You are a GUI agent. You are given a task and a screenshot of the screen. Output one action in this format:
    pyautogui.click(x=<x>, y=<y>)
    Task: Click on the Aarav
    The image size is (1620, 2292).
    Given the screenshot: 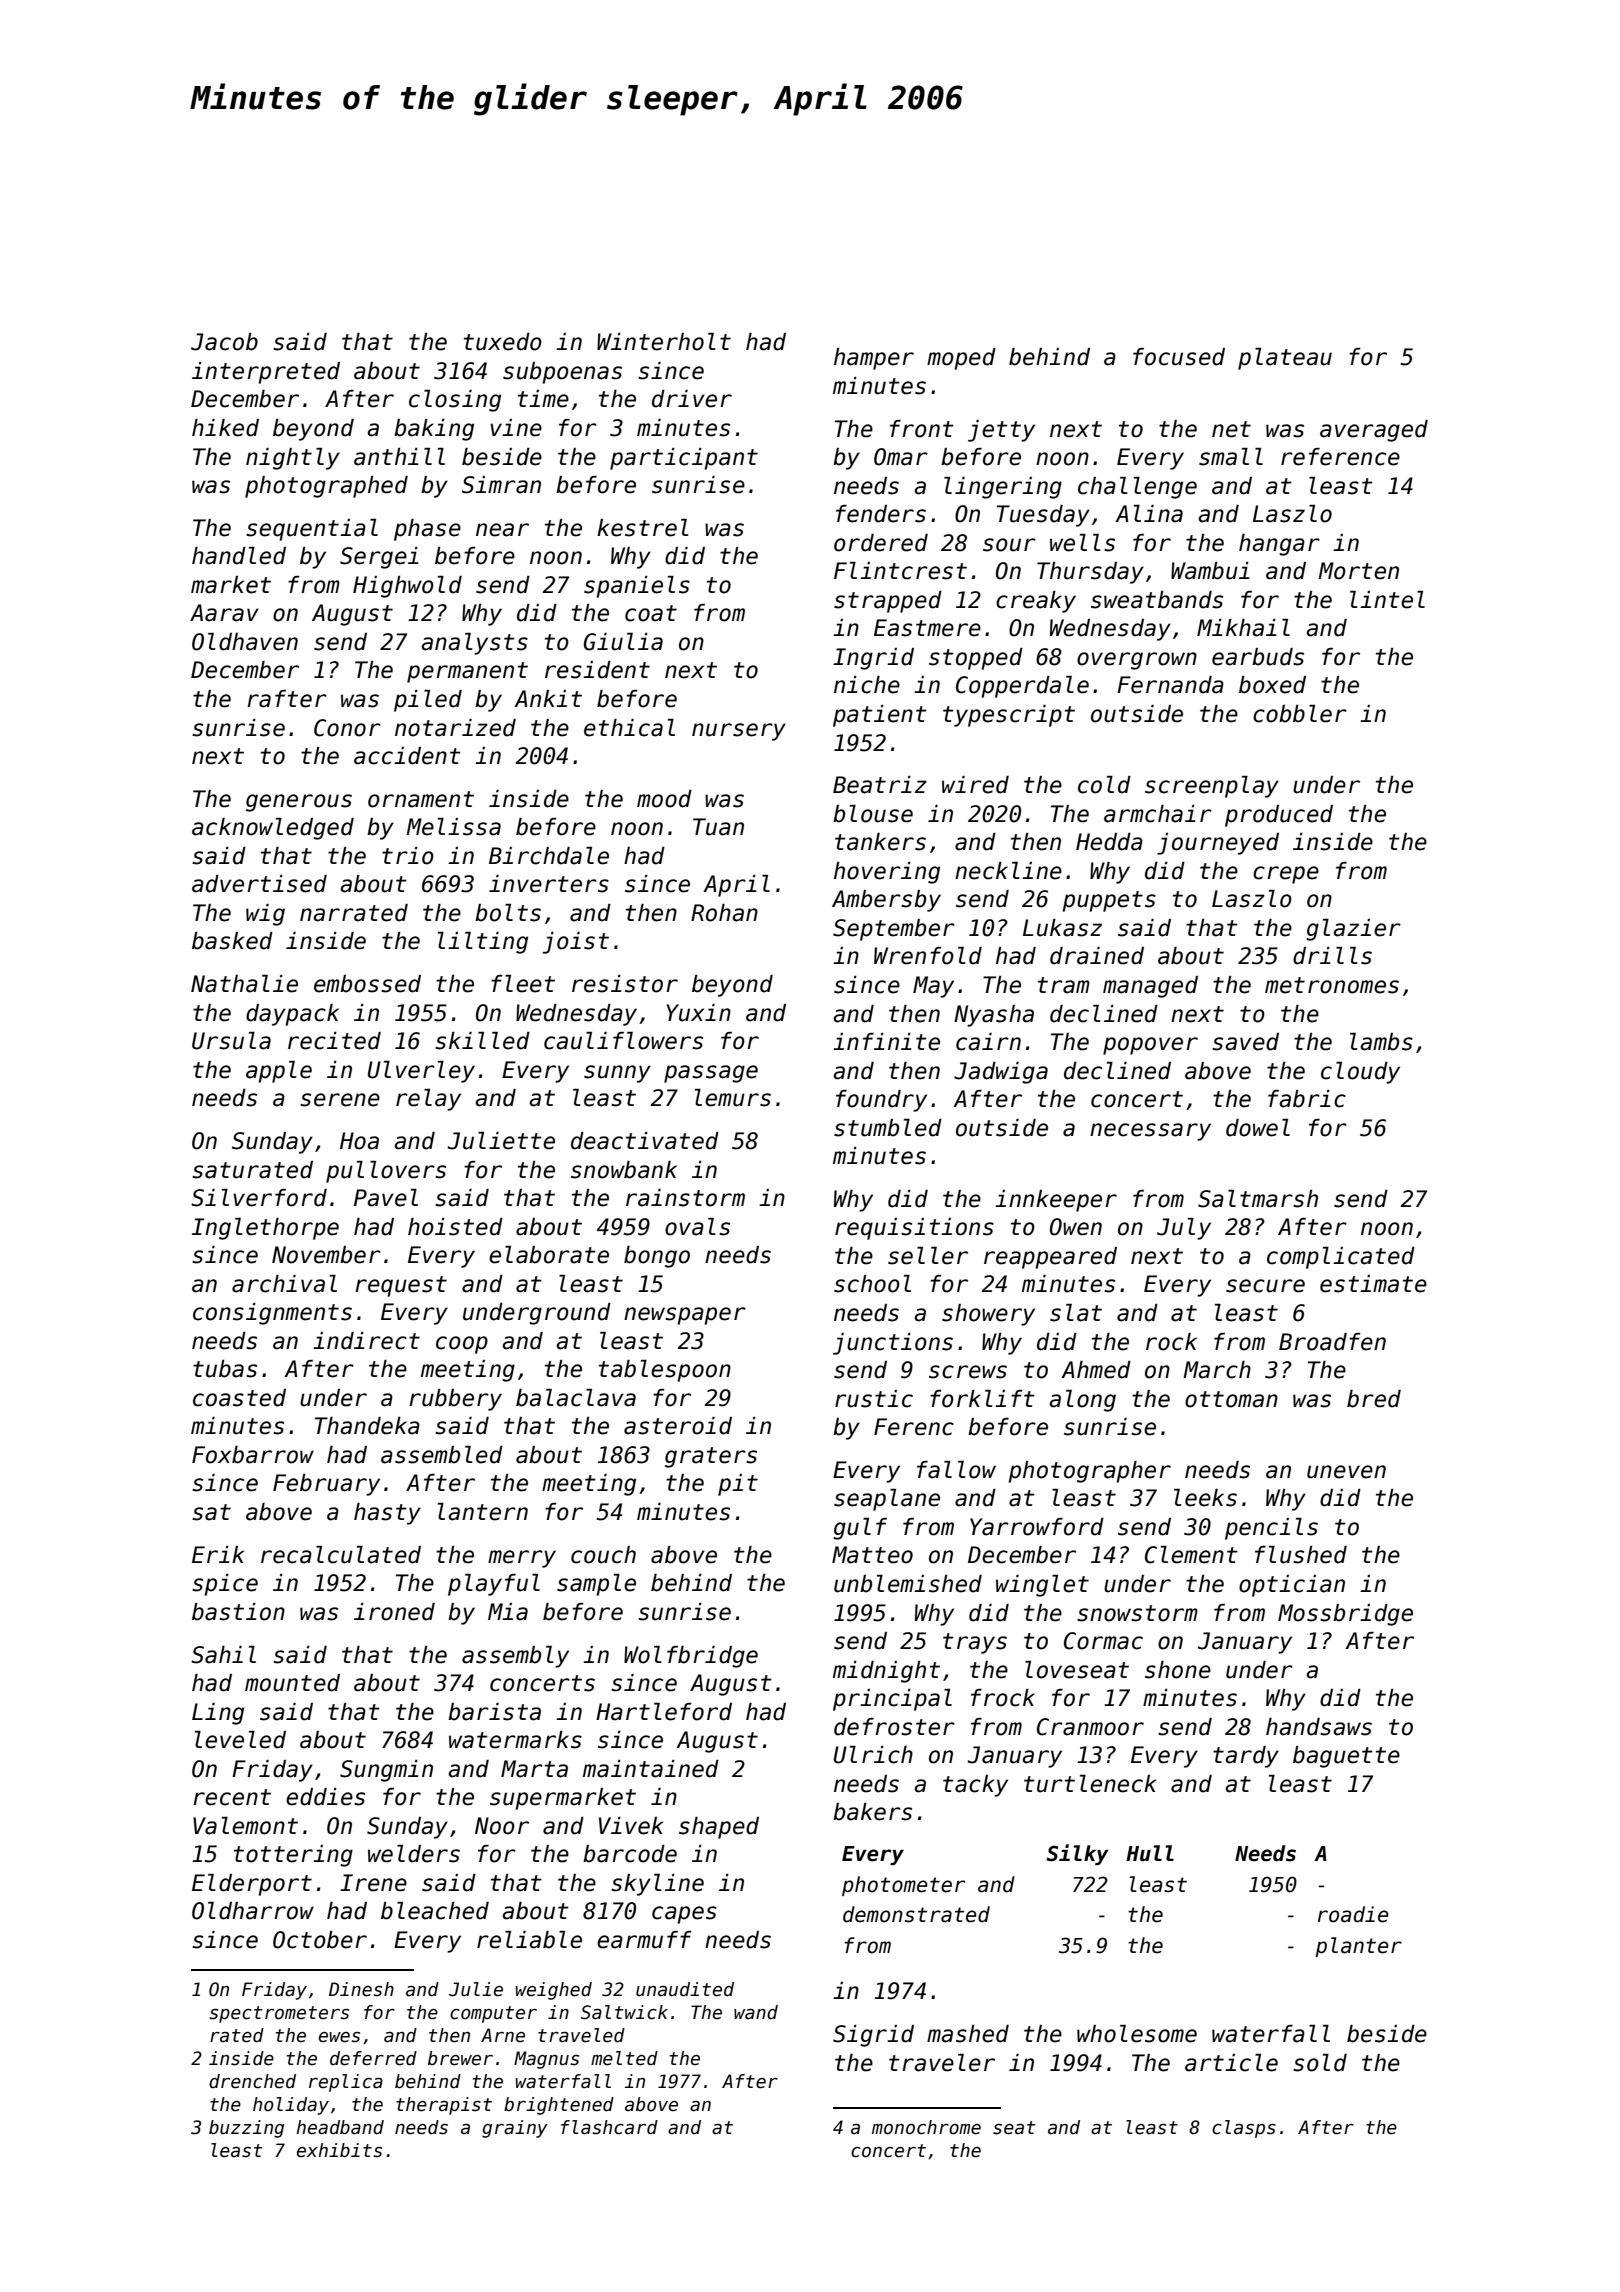 What is the action you would take?
    pyautogui.click(x=224, y=613)
